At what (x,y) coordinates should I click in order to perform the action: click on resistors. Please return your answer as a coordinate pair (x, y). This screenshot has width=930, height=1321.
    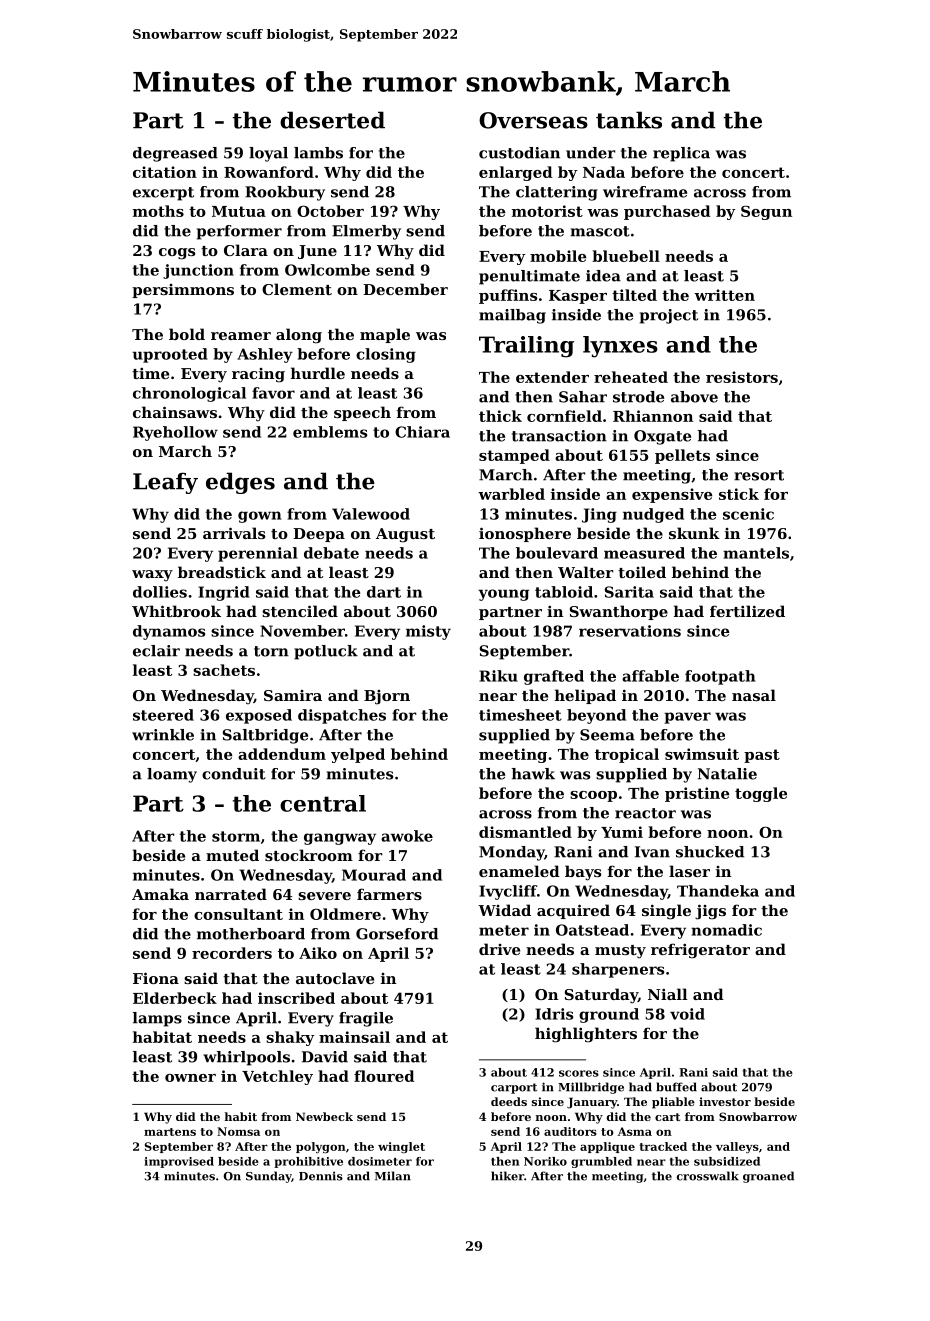
    Looking at the image, I should click on (742, 377).
